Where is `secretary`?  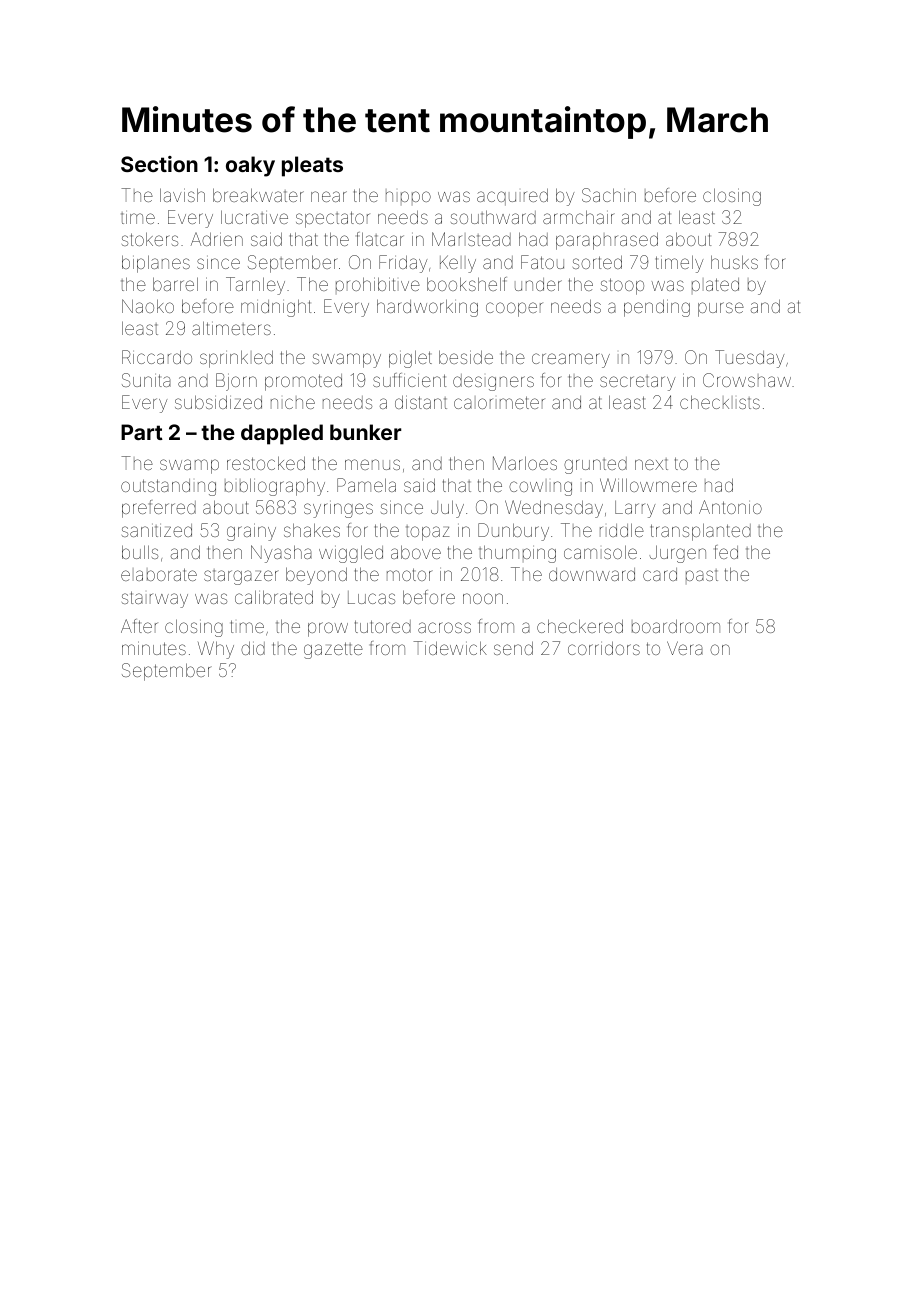 secretary is located at coordinates (637, 383).
